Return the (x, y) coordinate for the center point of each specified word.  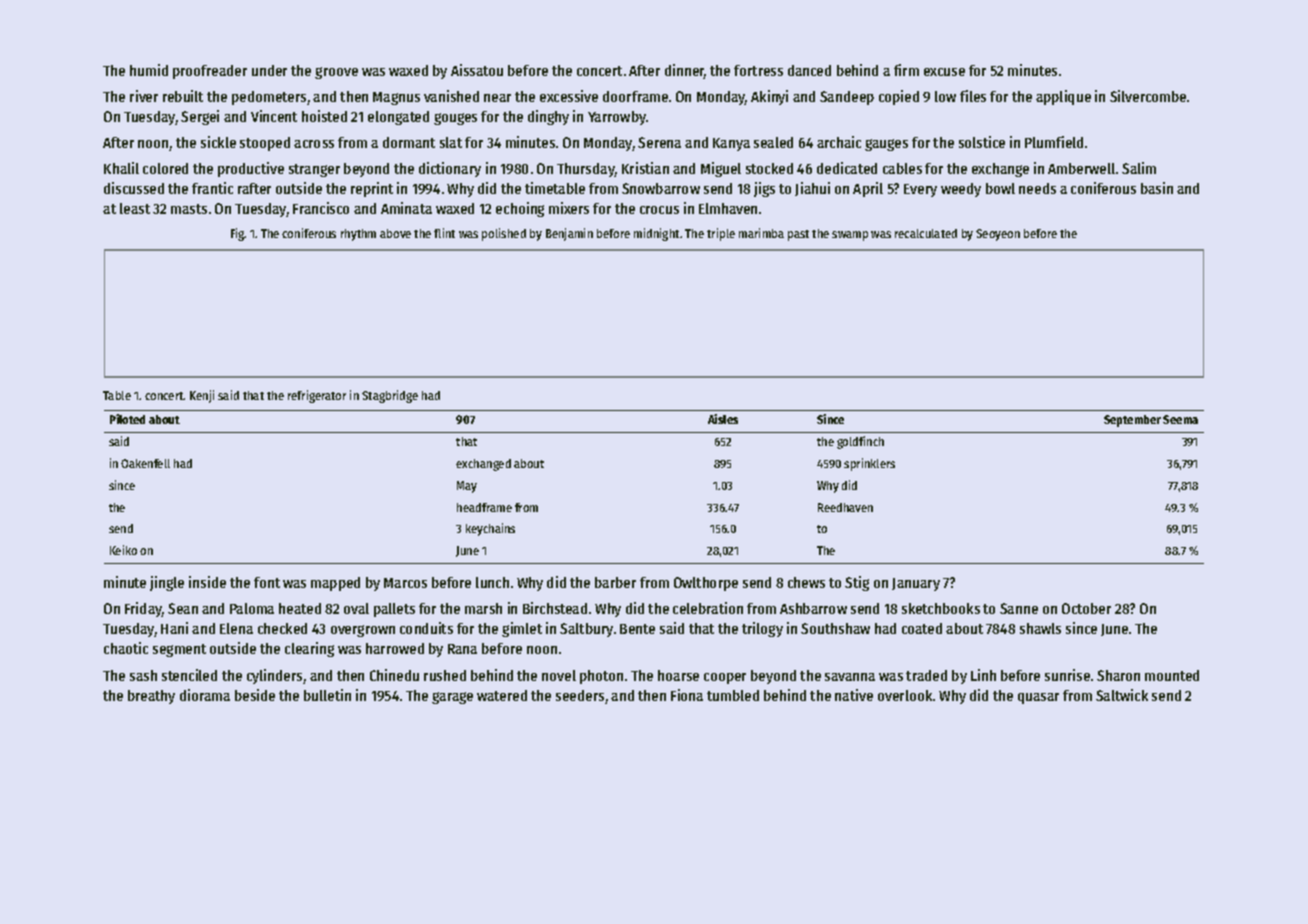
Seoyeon (998, 235)
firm (906, 70)
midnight (656, 234)
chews (806, 582)
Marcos (405, 583)
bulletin (327, 695)
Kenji (202, 396)
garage (452, 698)
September (1132, 421)
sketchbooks (941, 608)
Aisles (723, 419)
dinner (685, 71)
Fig (238, 234)
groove (336, 73)
